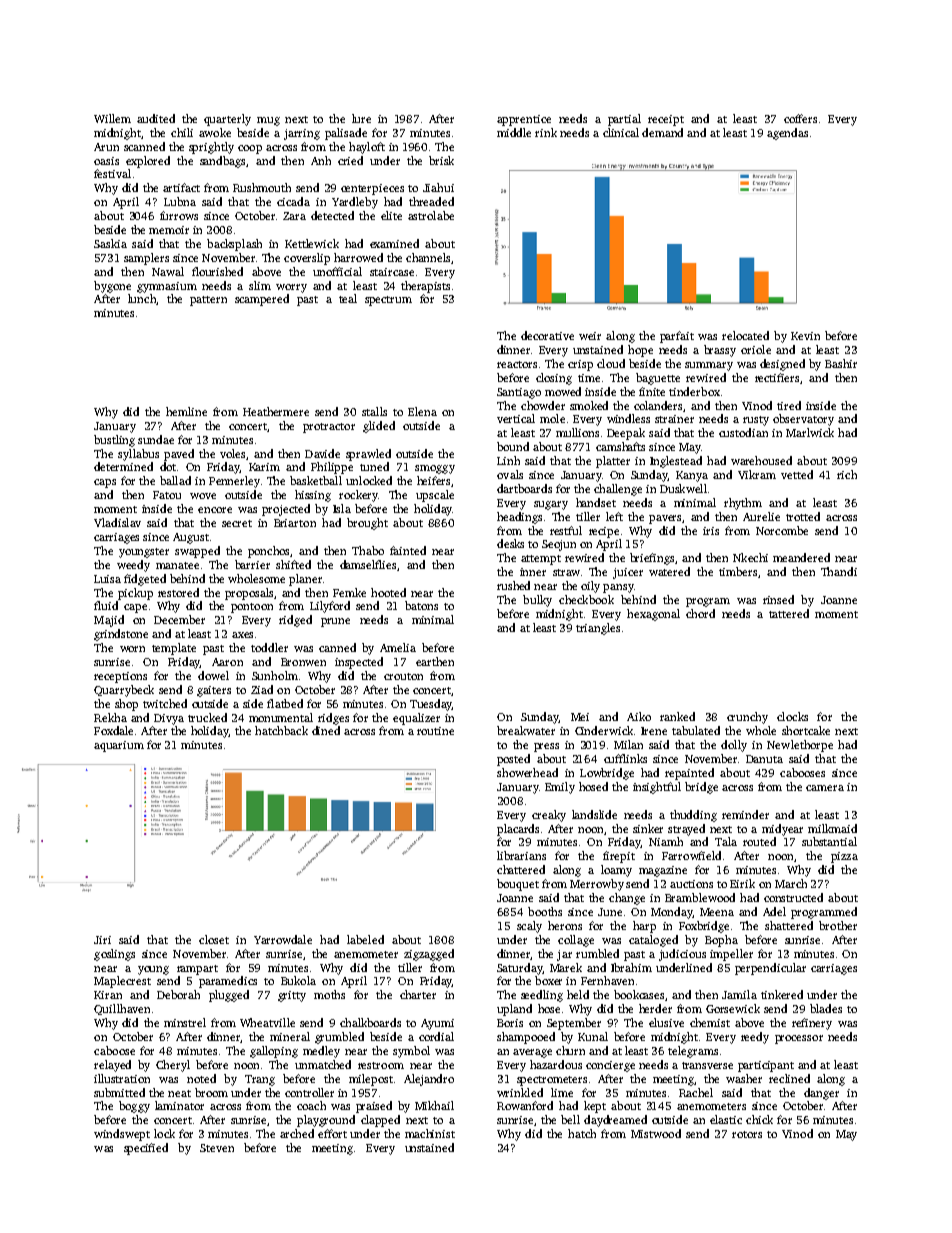  I want to click on placards, so click(518, 830).
